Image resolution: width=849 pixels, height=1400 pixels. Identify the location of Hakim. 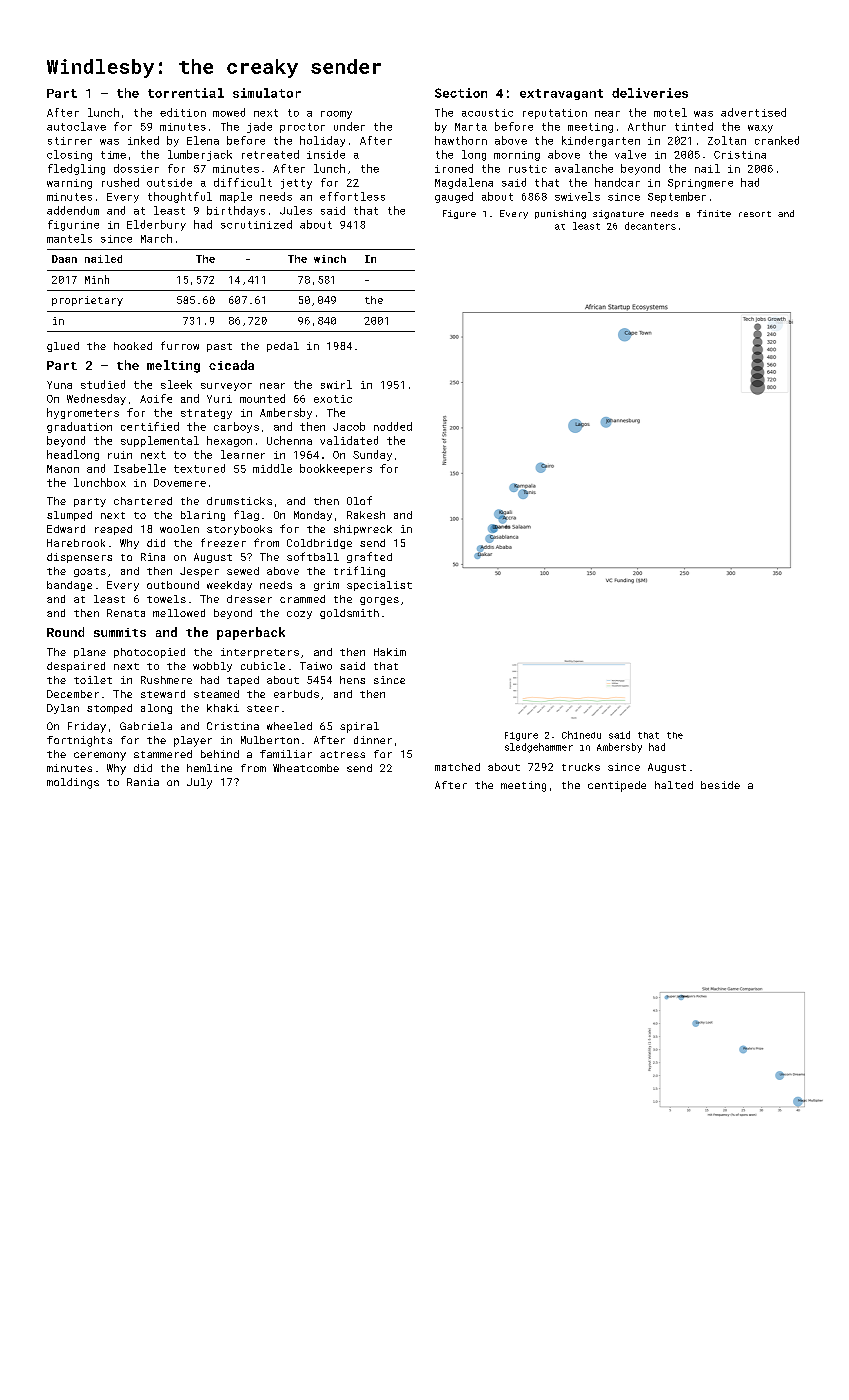
(390, 652).
